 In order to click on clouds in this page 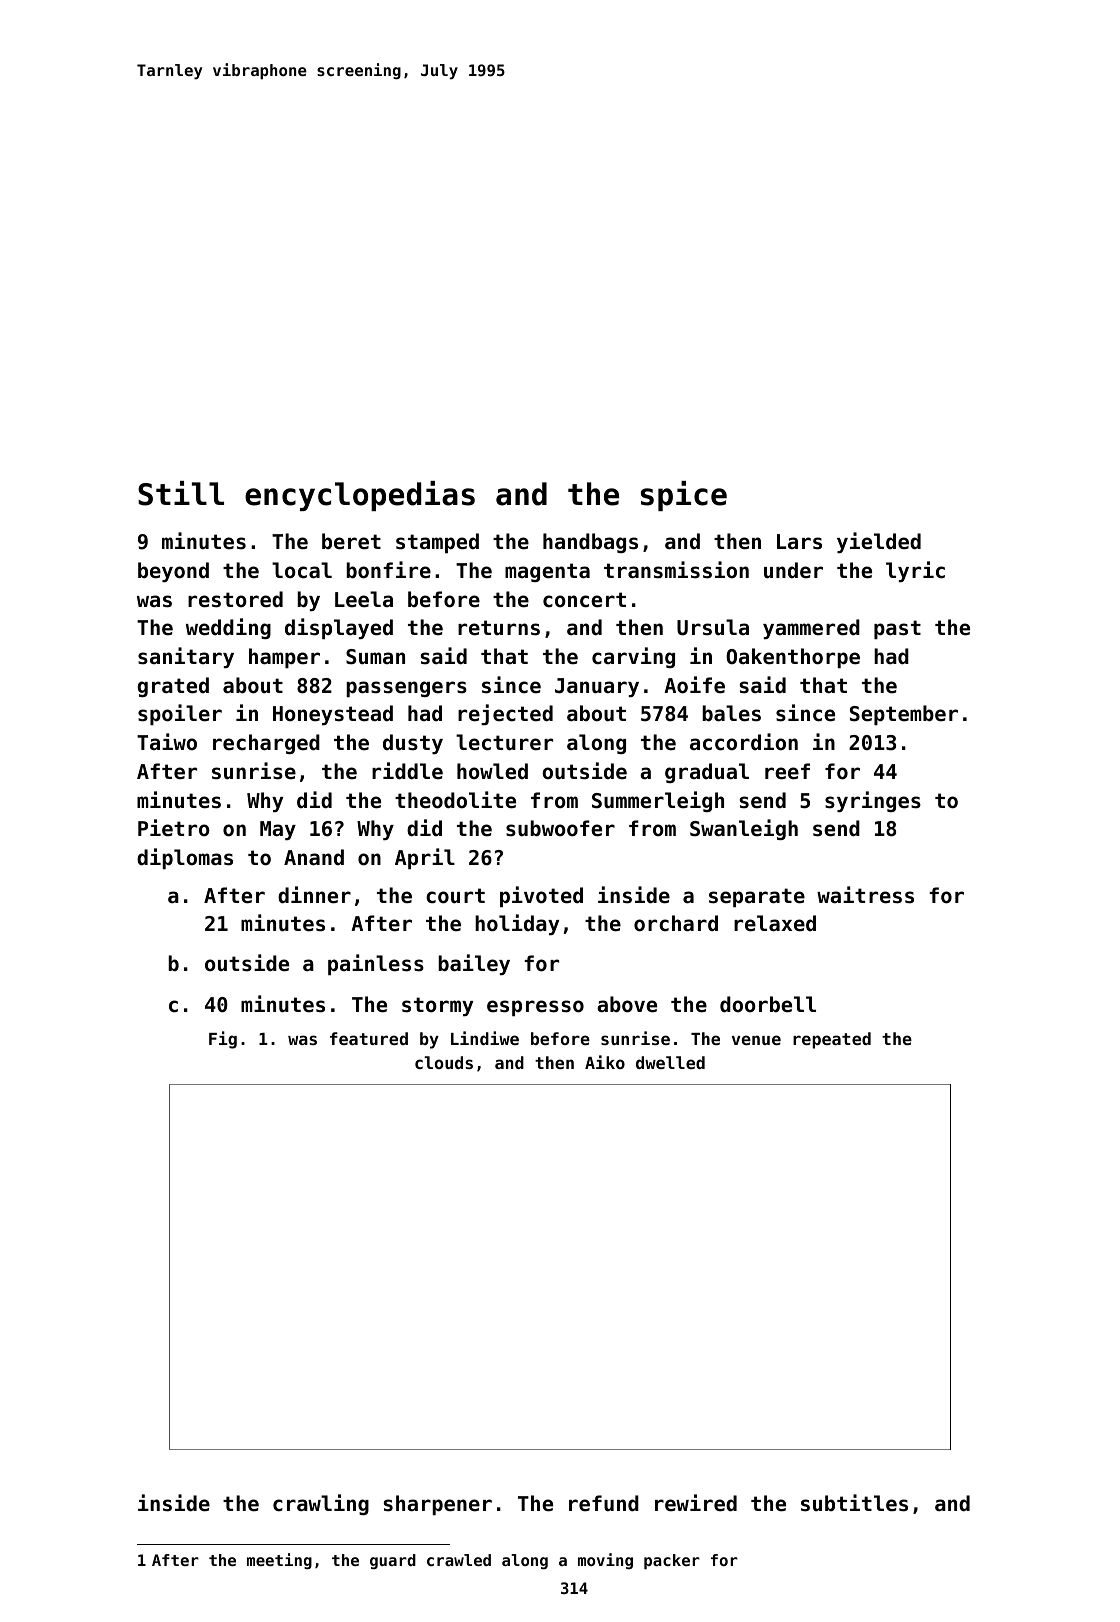, I will do `click(444, 1062)`.
